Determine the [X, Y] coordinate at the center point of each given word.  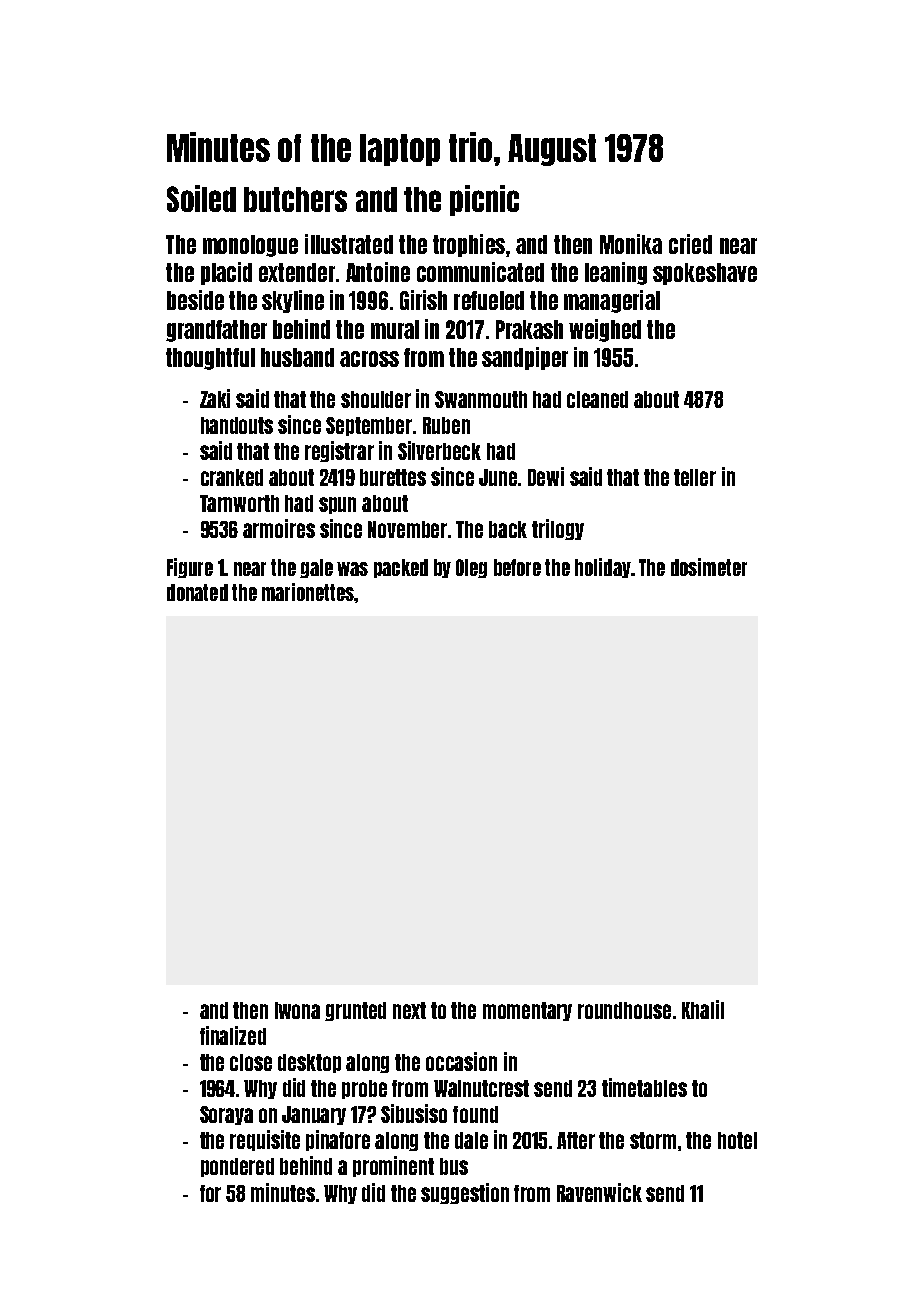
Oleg [471, 568]
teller [695, 477]
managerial [612, 301]
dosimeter [709, 567]
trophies [469, 245]
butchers [295, 199]
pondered [237, 1167]
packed [401, 568]
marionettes [308, 592]
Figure [190, 568]
